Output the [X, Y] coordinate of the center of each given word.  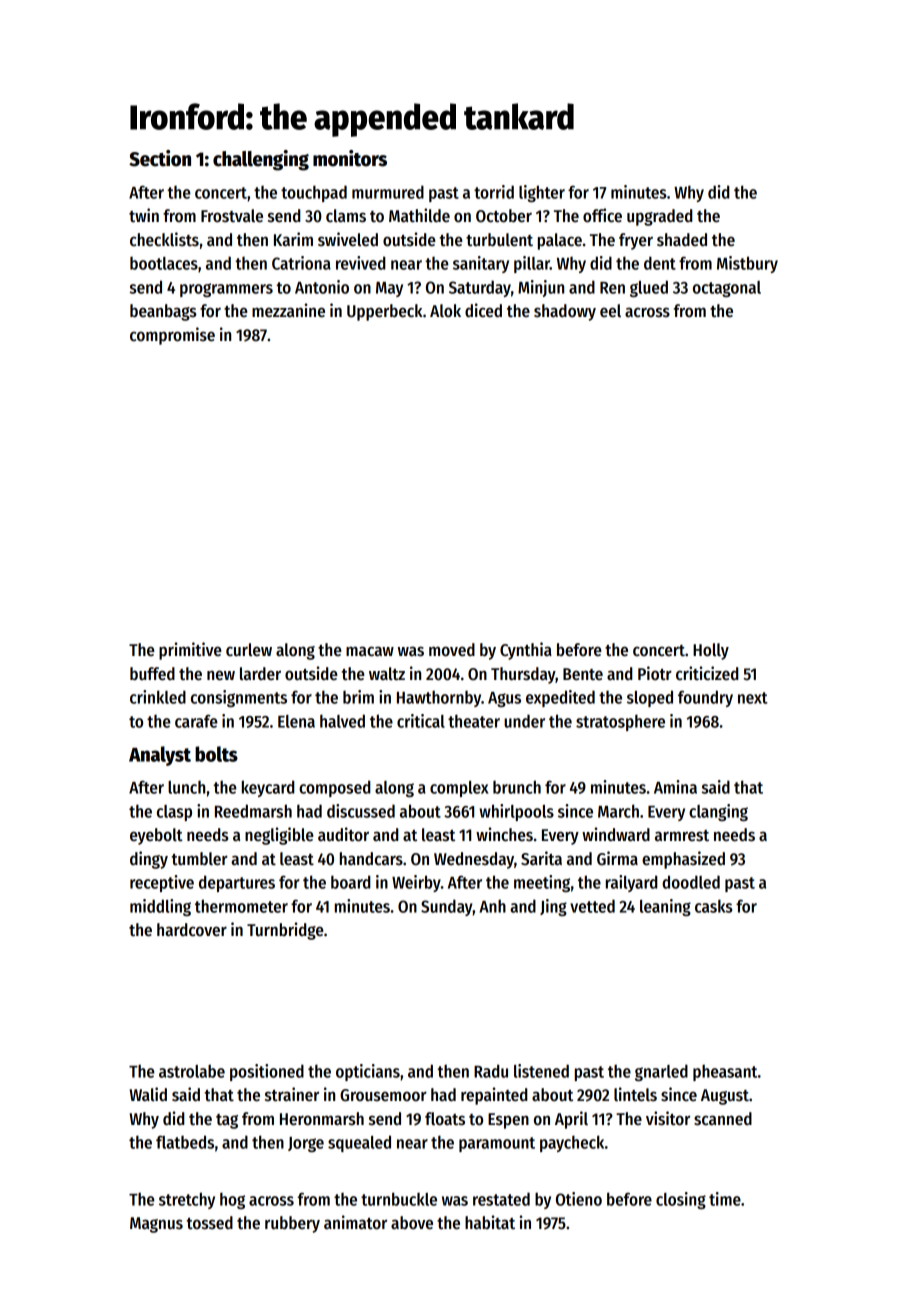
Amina [675, 787]
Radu [491, 1071]
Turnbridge [285, 931]
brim [358, 697]
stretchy [187, 1200]
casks [714, 906]
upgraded [659, 217]
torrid [494, 192]
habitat [490, 1222]
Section [160, 158]
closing [681, 1200]
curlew [249, 650]
